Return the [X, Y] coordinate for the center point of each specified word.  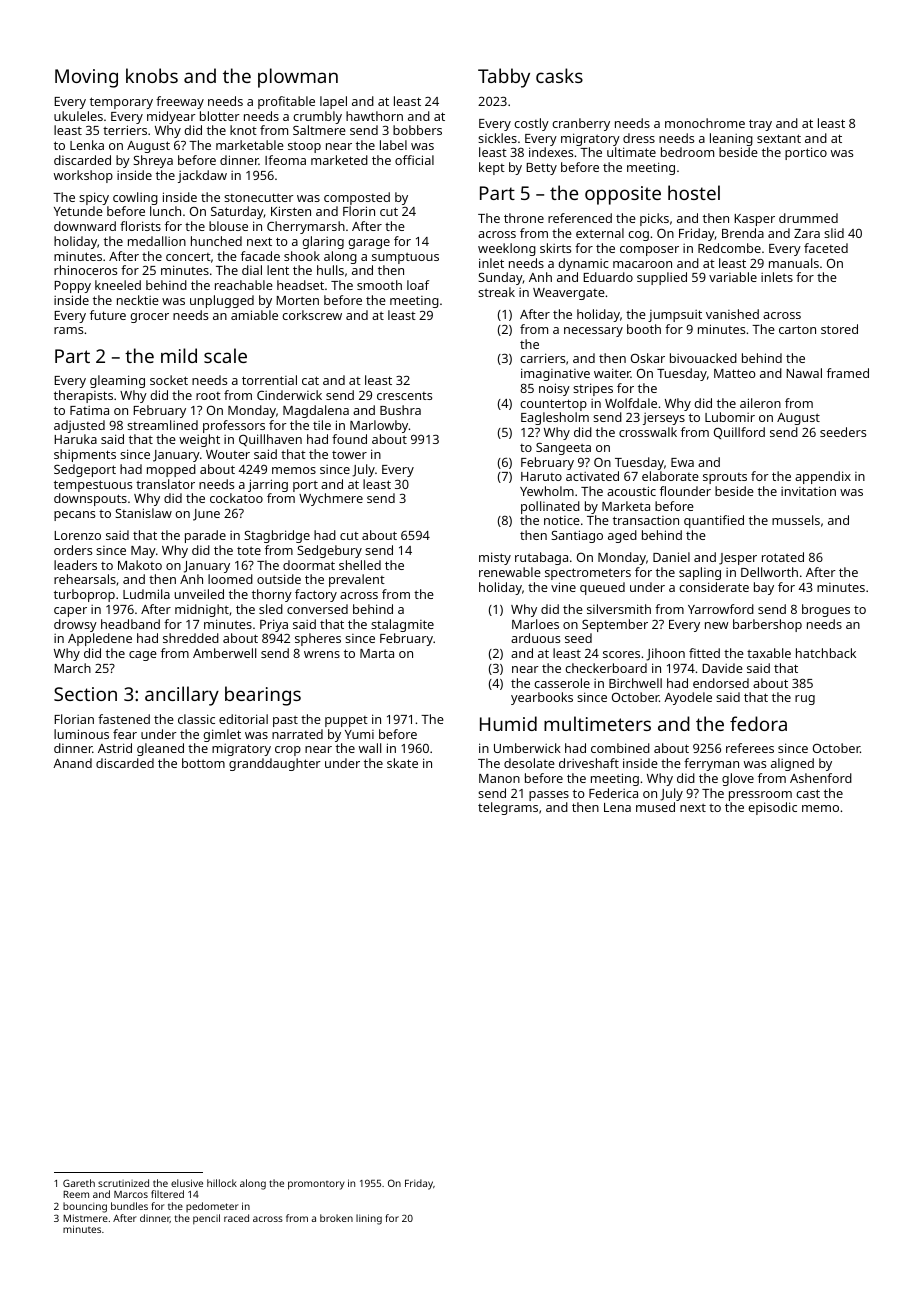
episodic [772, 808]
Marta [377, 653]
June [206, 515]
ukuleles [78, 116]
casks [559, 75]
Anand [72, 763]
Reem [76, 1194]
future [108, 315]
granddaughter [275, 764]
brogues [826, 610]
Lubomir [730, 417]
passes [549, 796]
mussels [796, 520]
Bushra [400, 410]
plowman [298, 78]
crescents [404, 396]
